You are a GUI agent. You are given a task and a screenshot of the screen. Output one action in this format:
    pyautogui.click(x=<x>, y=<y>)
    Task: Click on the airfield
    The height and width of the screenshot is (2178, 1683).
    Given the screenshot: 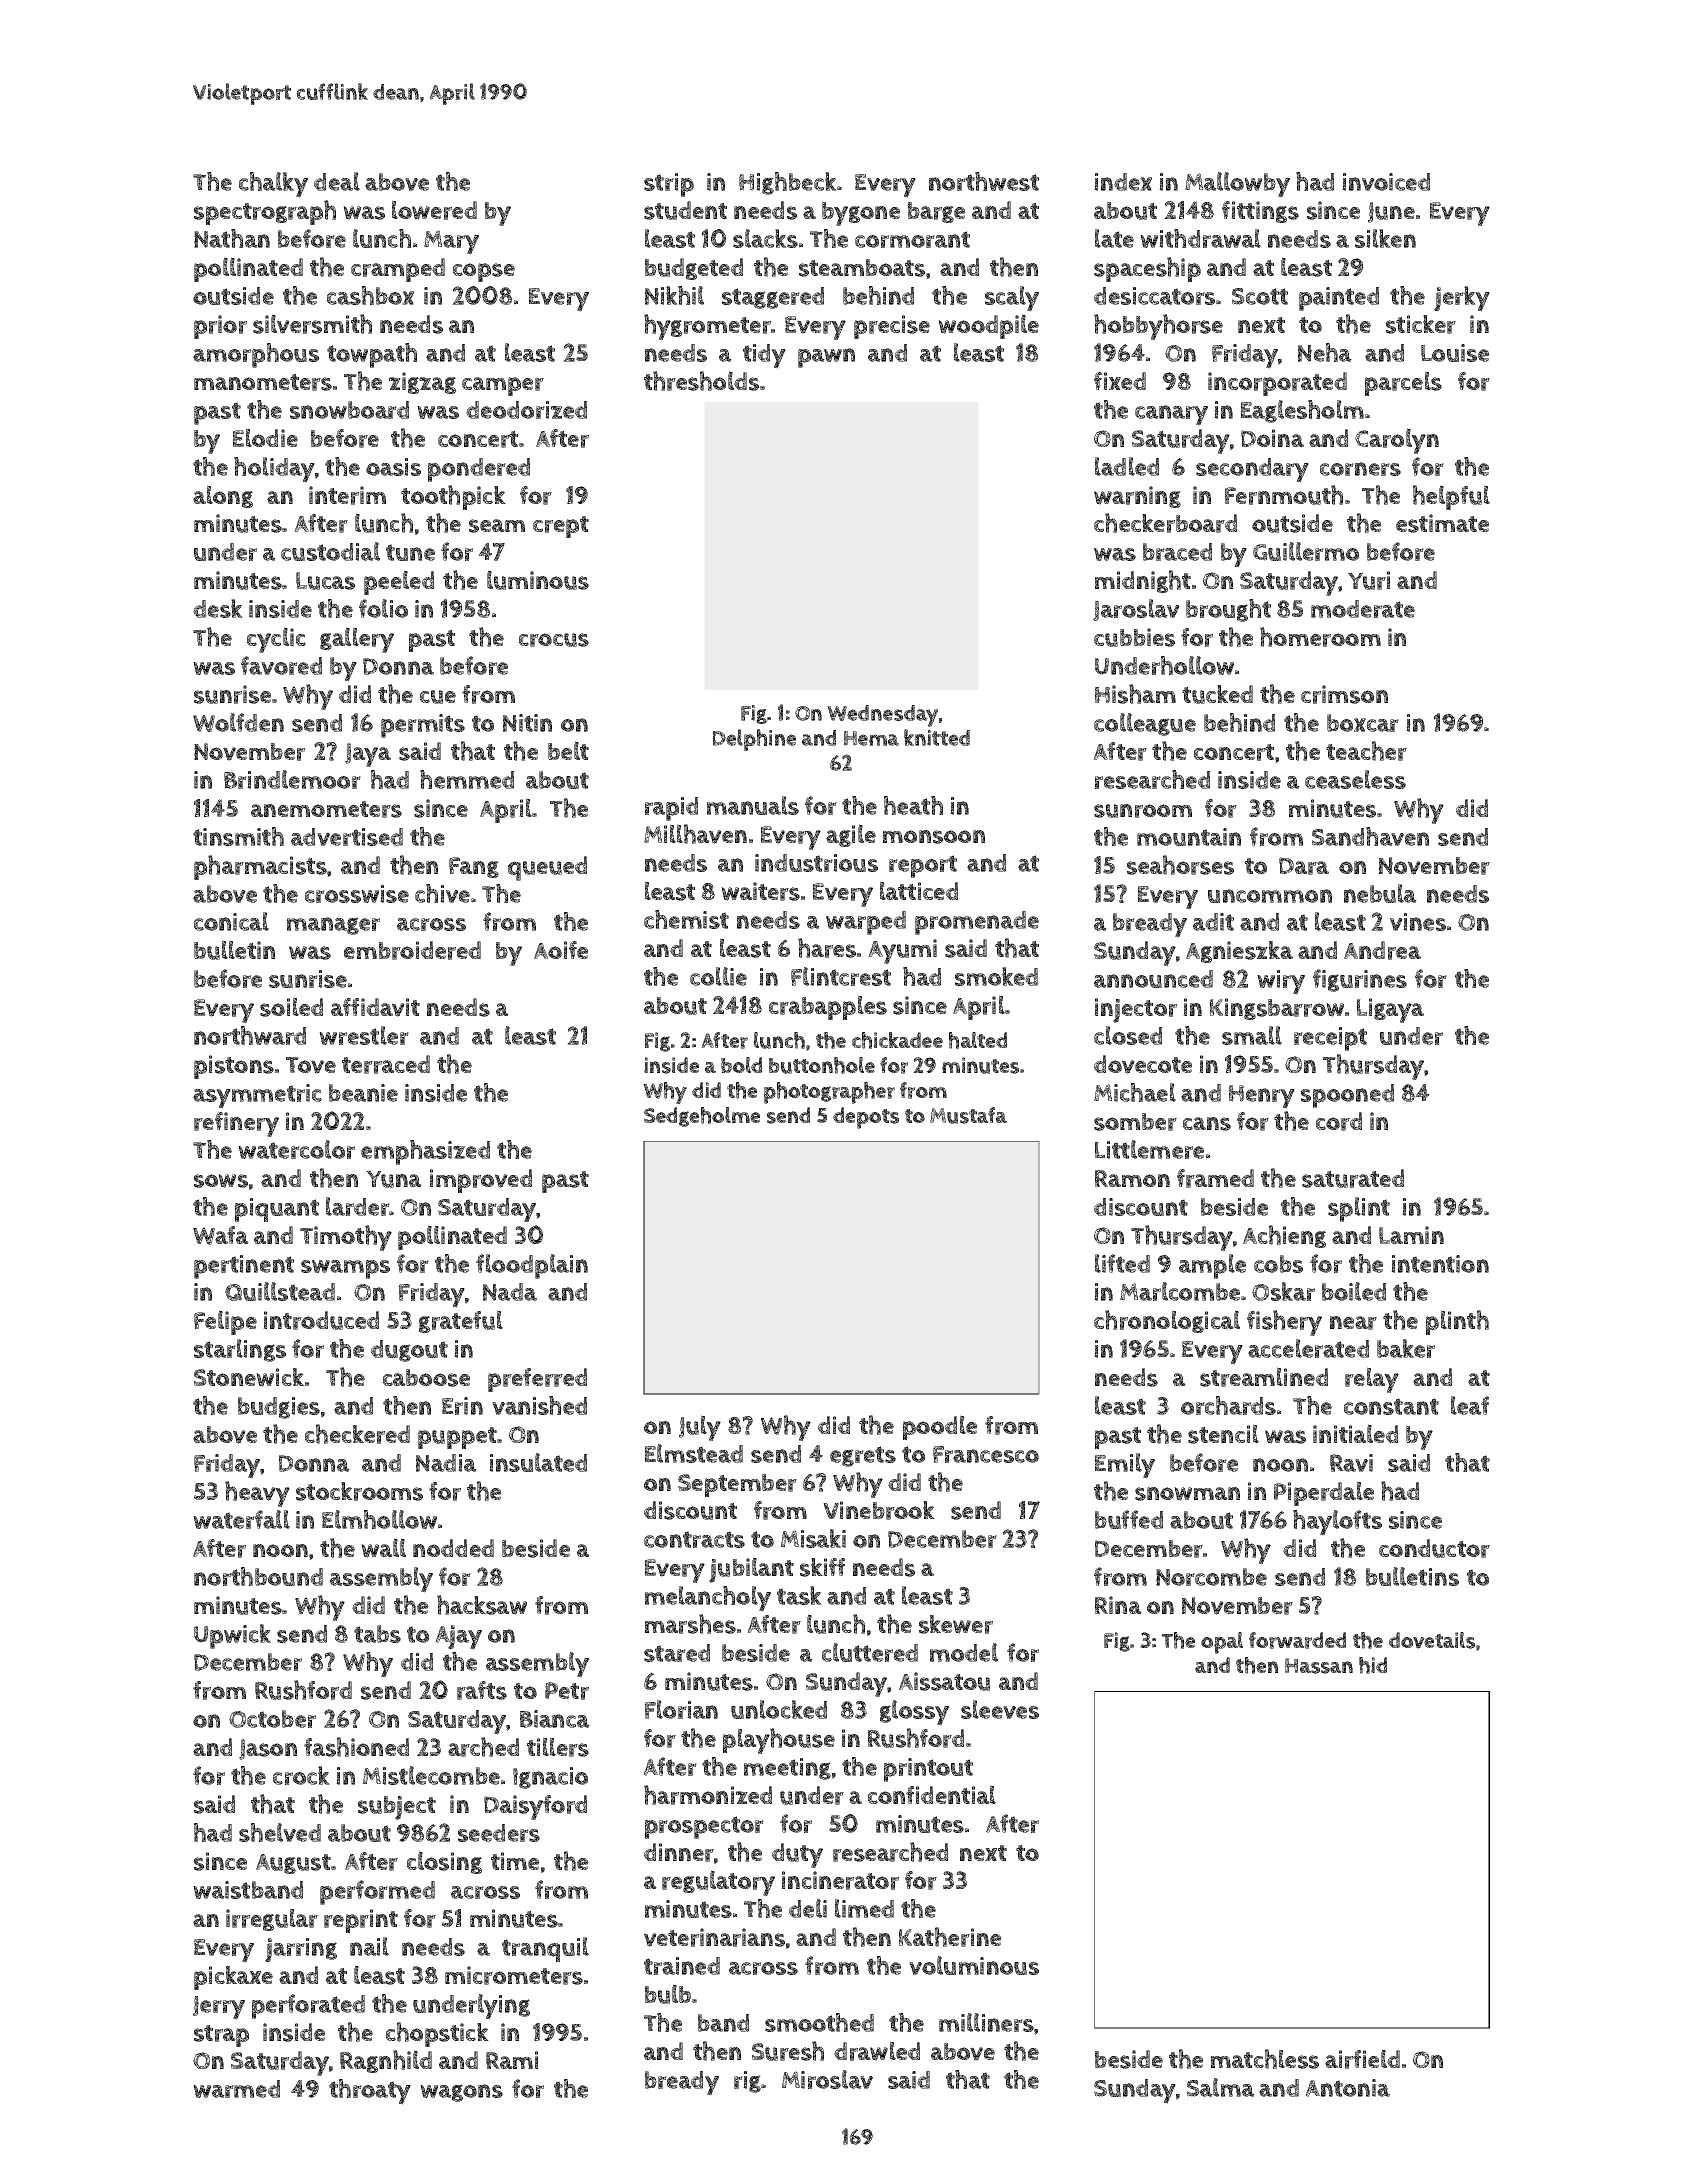 What is the action you would take?
    pyautogui.click(x=1362, y=2059)
